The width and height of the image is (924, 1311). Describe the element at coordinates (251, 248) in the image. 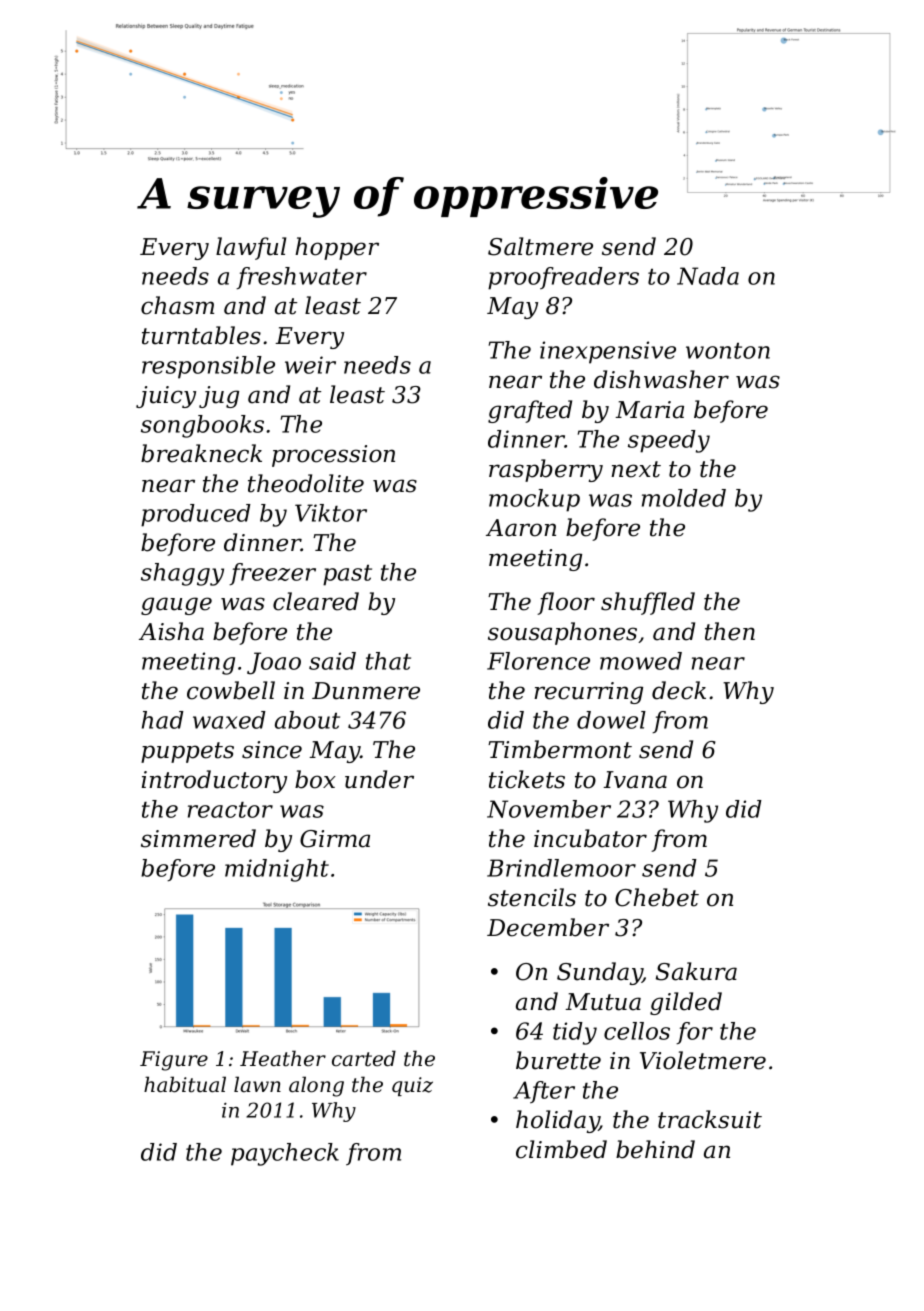

I see `lawful` at that location.
